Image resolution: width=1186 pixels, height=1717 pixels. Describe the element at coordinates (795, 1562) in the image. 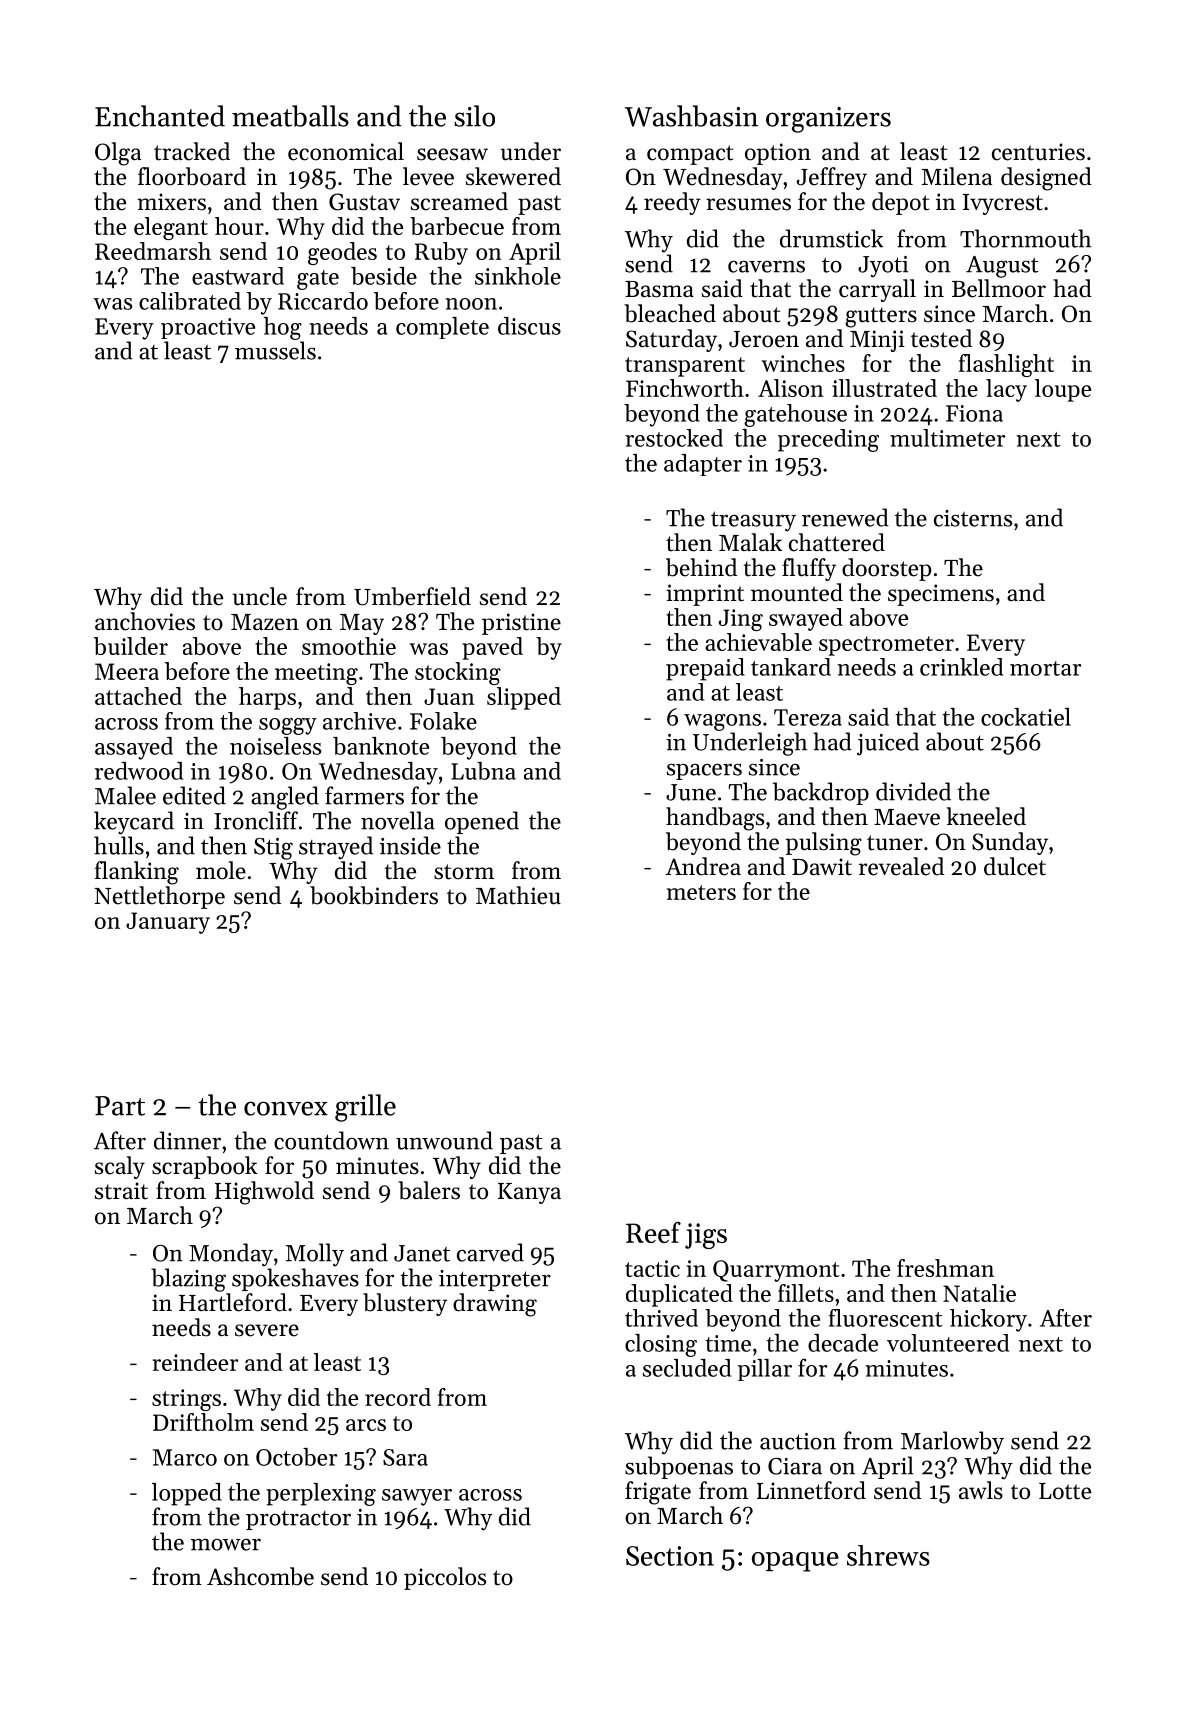

I see `opaque` at that location.
